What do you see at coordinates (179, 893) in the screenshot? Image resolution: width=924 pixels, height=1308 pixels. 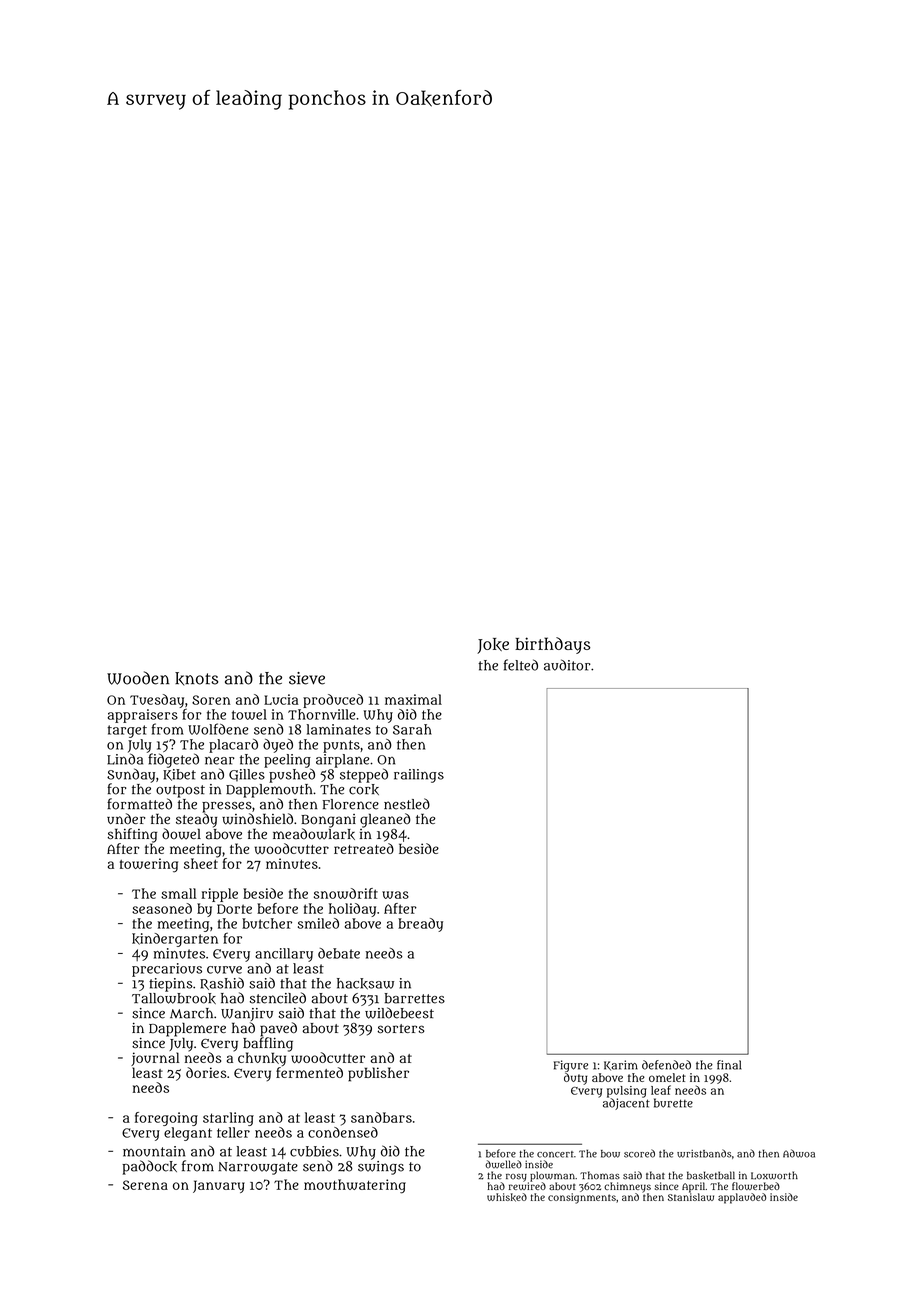 I see `small` at bounding box center [179, 893].
